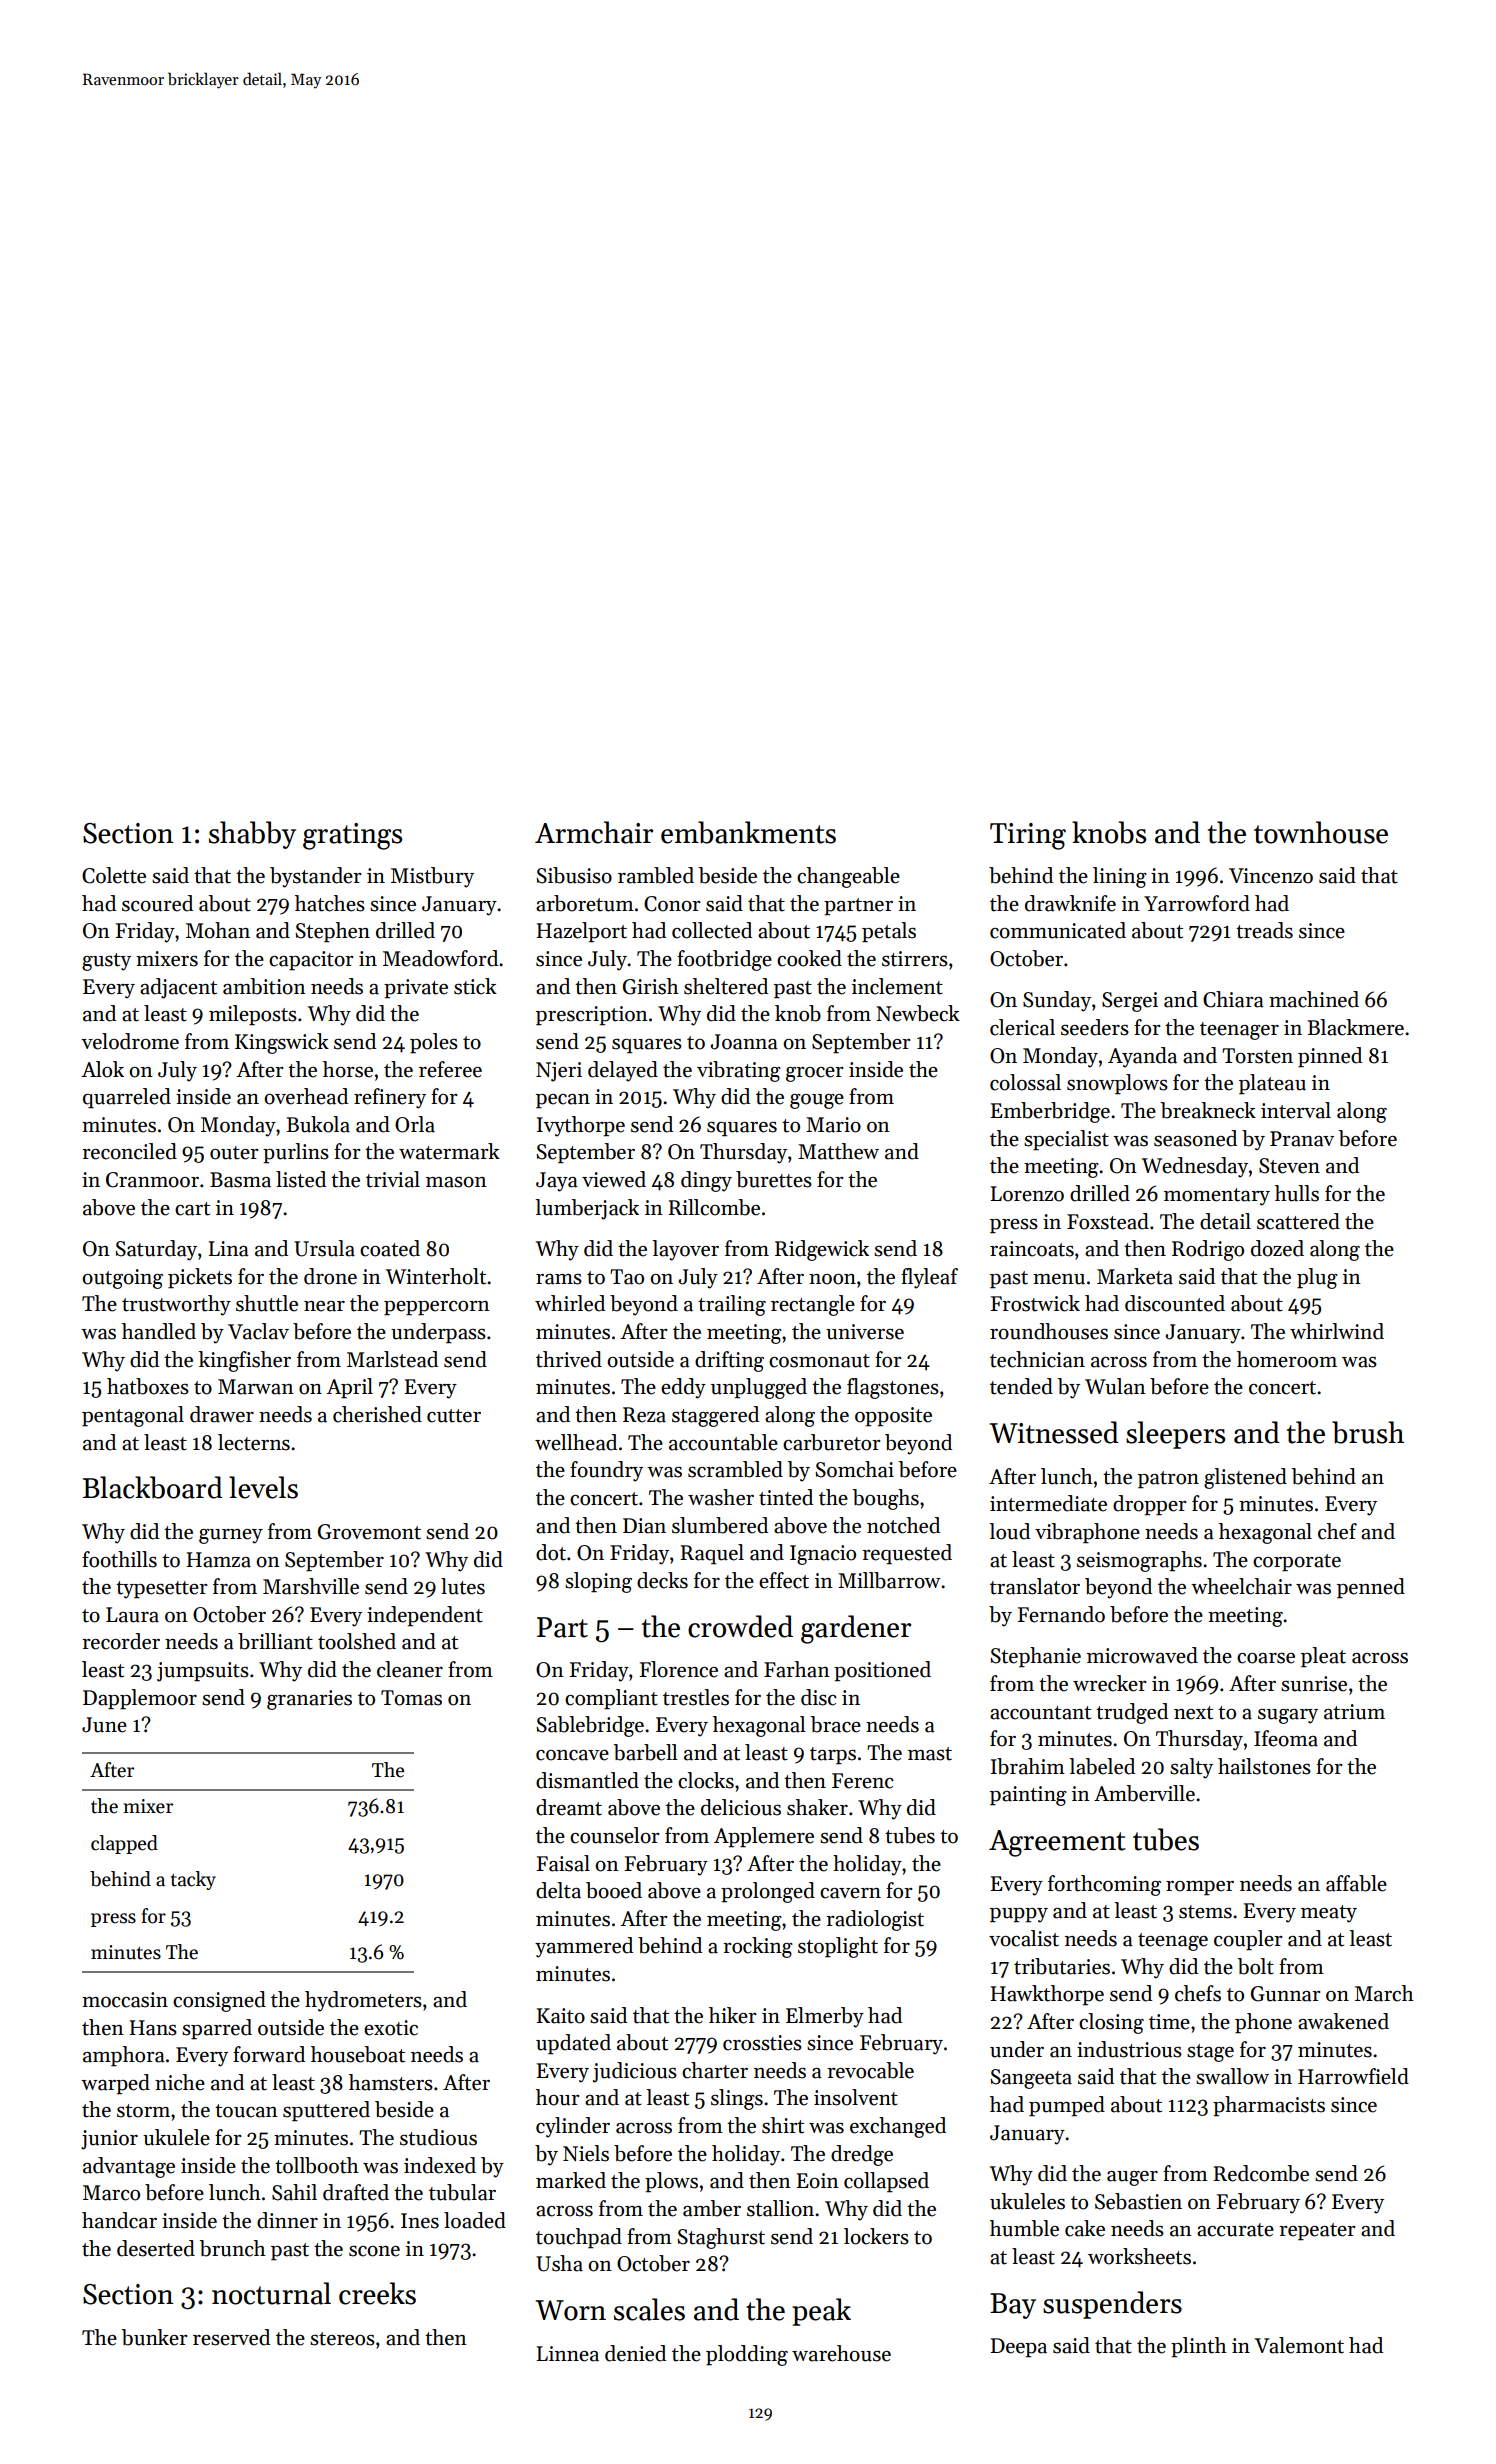  I want to click on Marketa, so click(1135, 1276).
